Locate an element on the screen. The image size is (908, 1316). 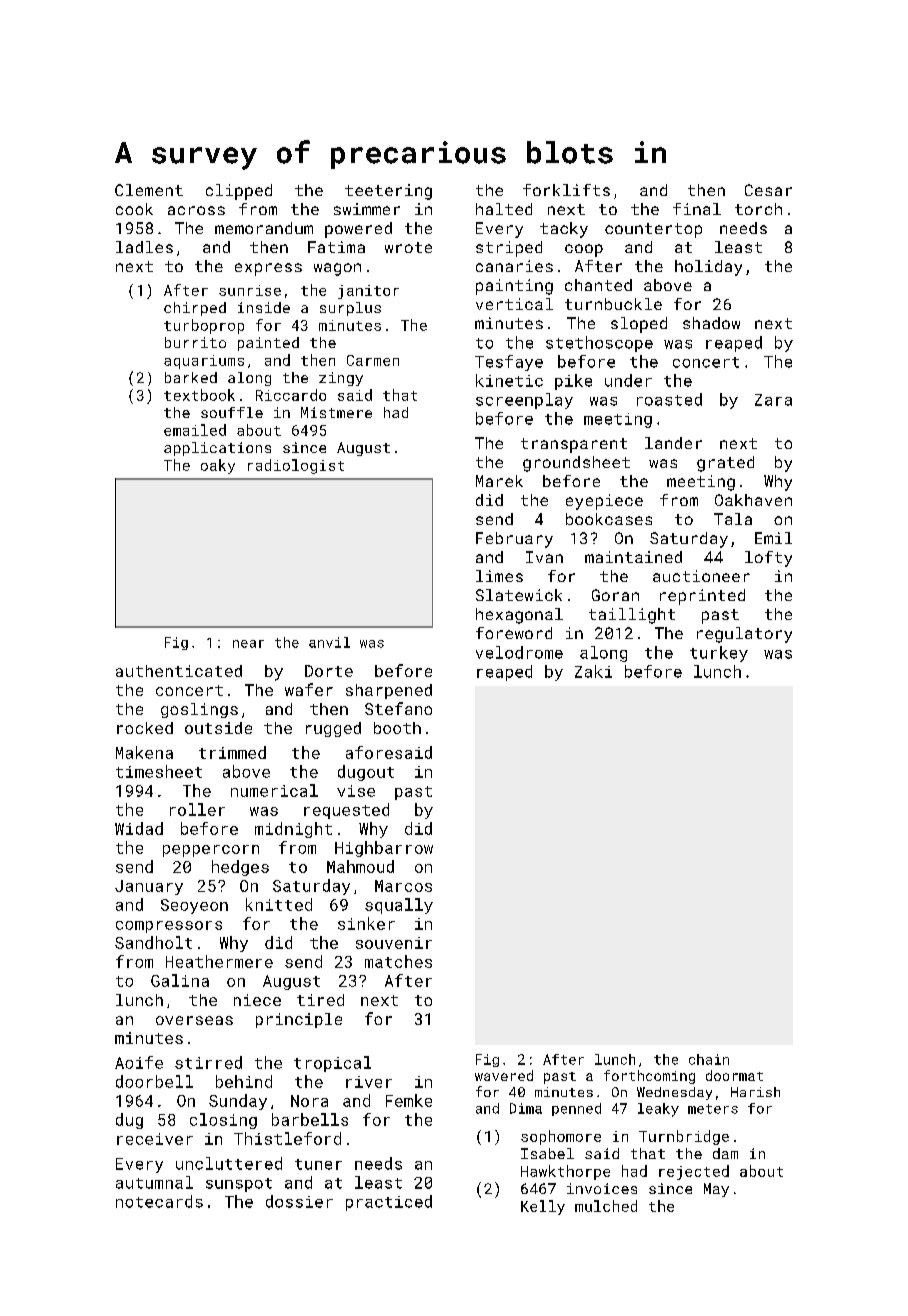
Zara is located at coordinates (773, 400).
